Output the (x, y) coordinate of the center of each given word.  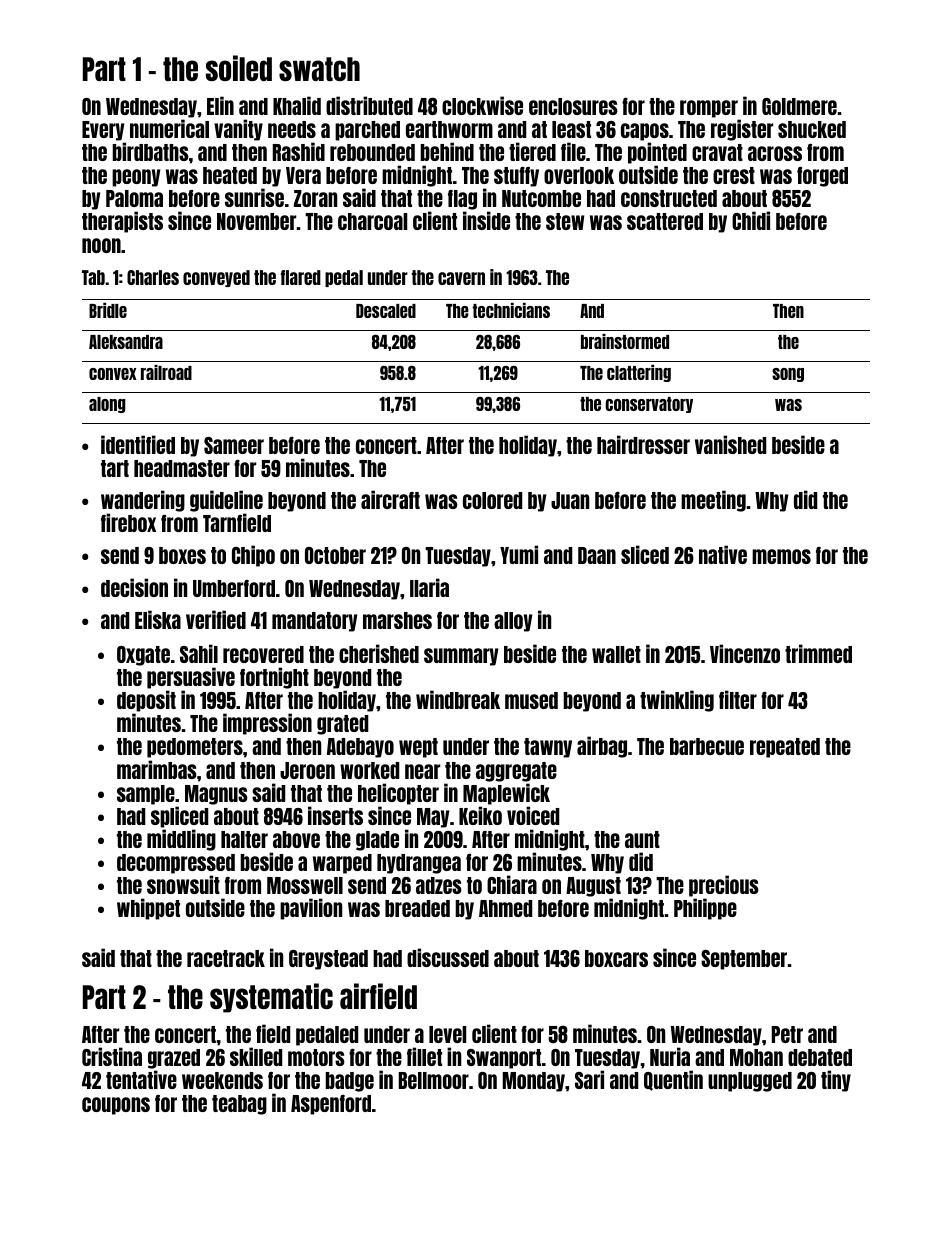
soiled (239, 68)
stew (565, 221)
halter (244, 839)
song (788, 375)
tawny (548, 748)
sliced (645, 554)
